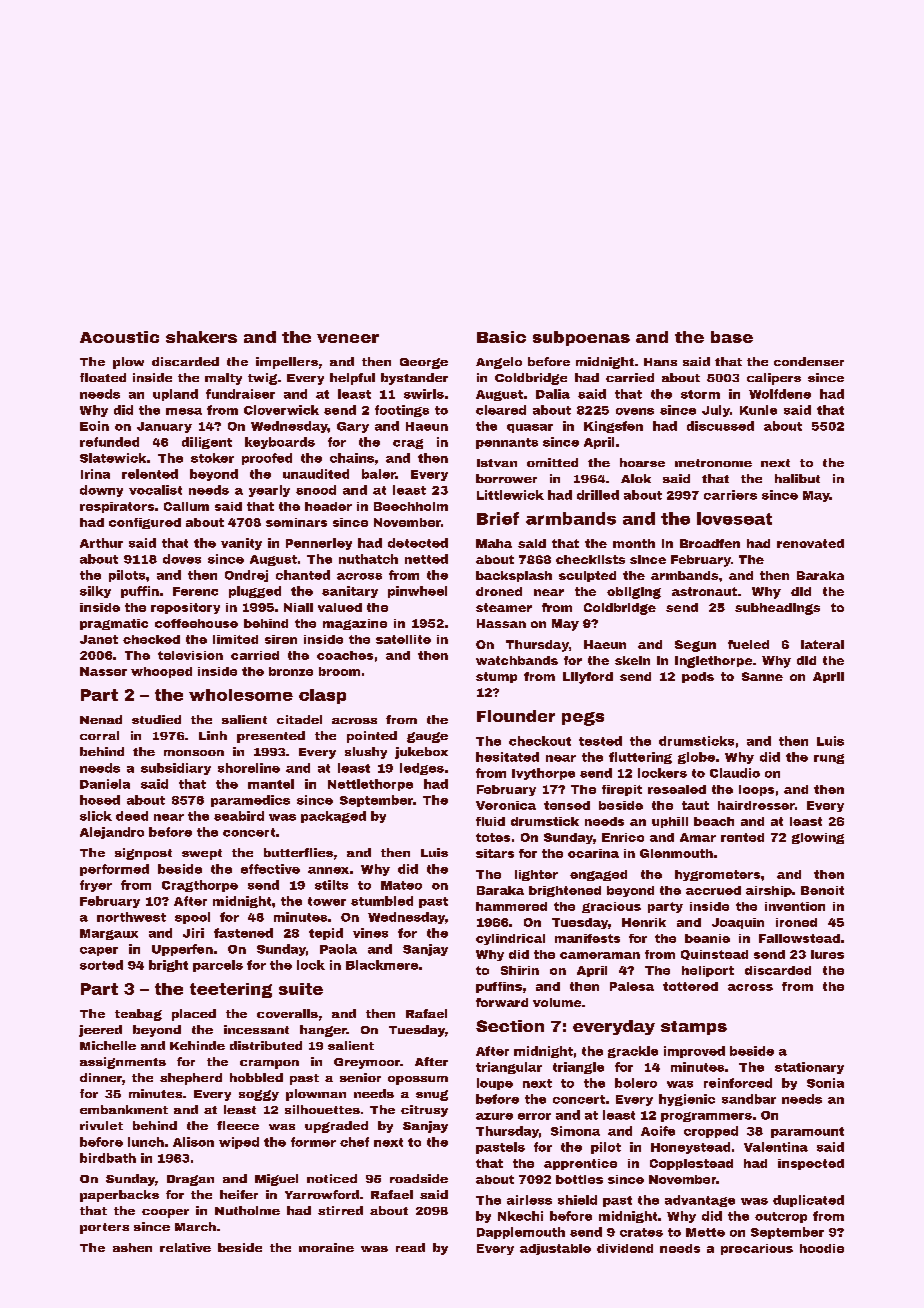 This screenshot has height=1308, width=924. Describe the element at coordinates (100, 800) in the screenshot. I see `hosed` at that location.
